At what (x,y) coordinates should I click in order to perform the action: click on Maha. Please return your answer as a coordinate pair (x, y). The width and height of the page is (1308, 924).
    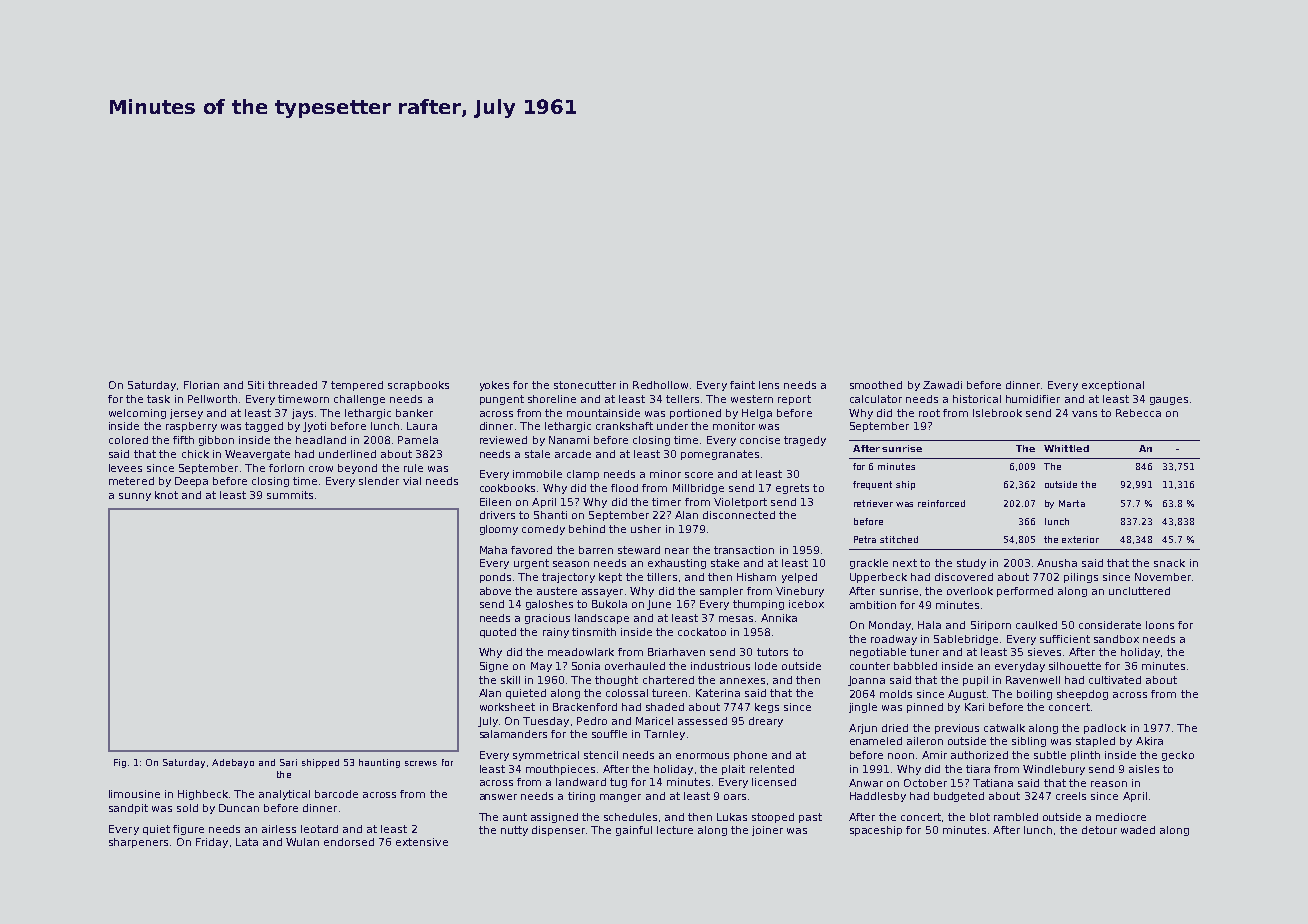
    Looking at the image, I should click on (493, 550).
